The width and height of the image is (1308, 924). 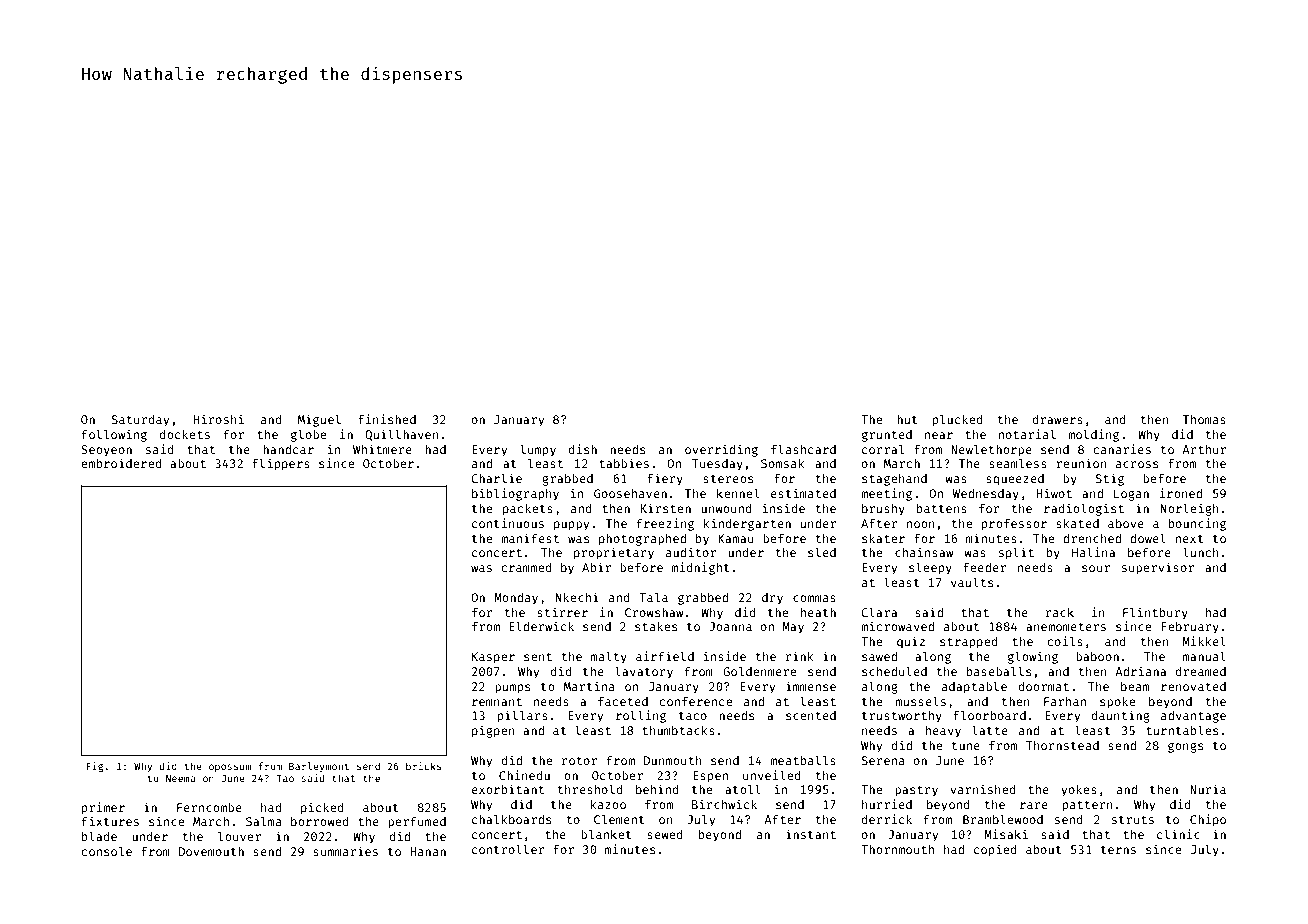 I want to click on Hiroshi, so click(x=219, y=419).
